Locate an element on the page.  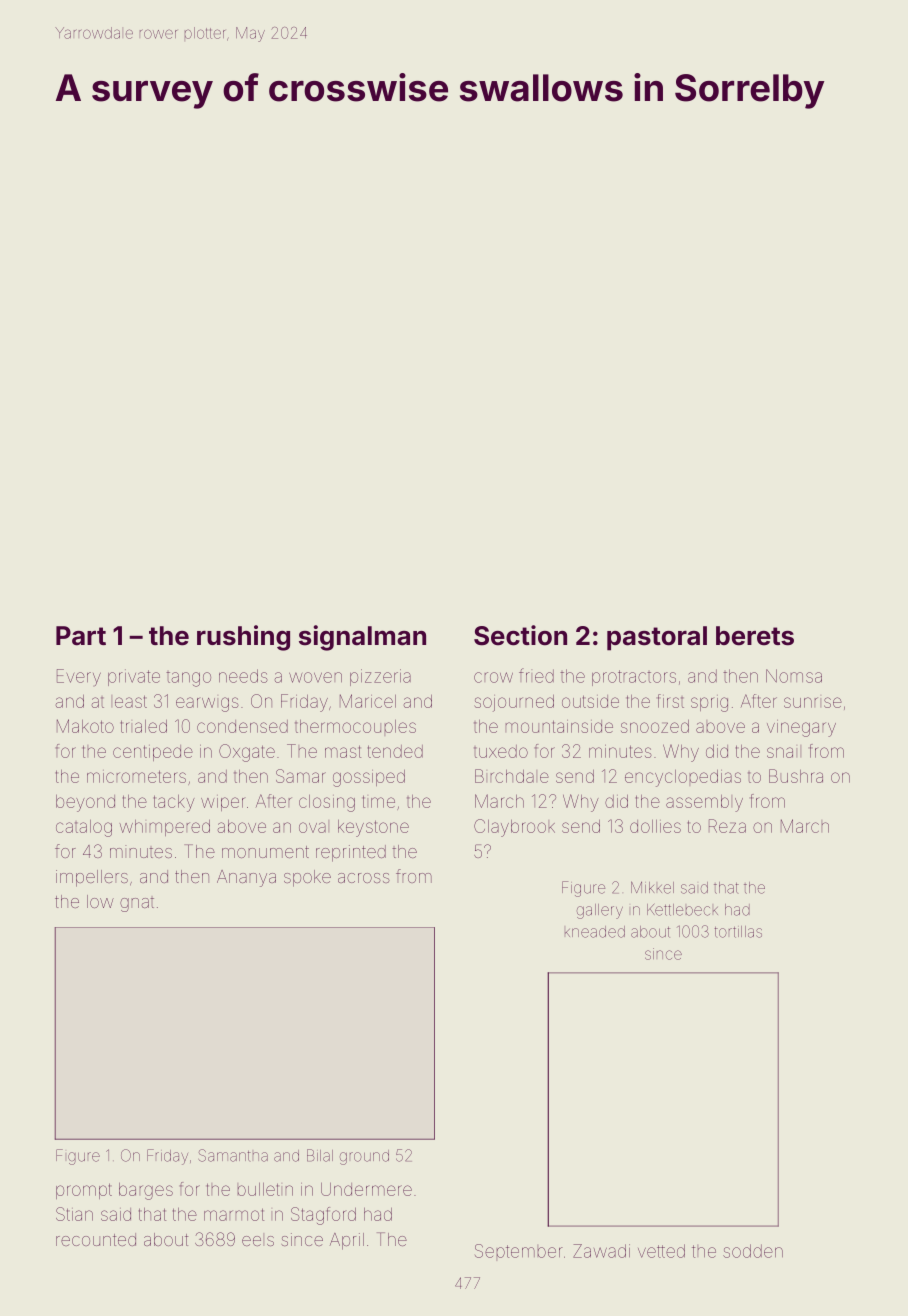
pizzeria is located at coordinates (380, 677).
